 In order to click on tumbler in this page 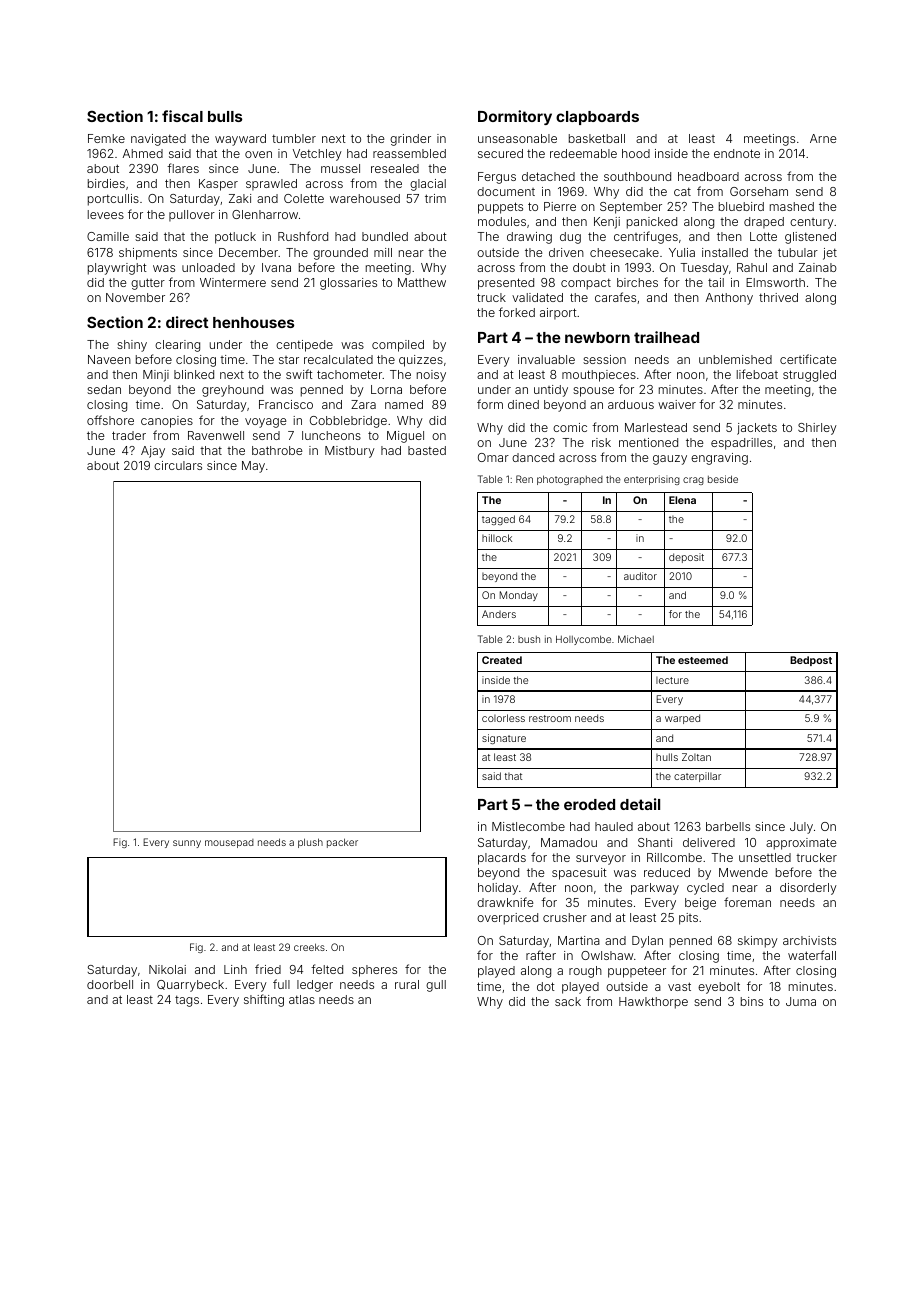, I will do `click(294, 138)`.
